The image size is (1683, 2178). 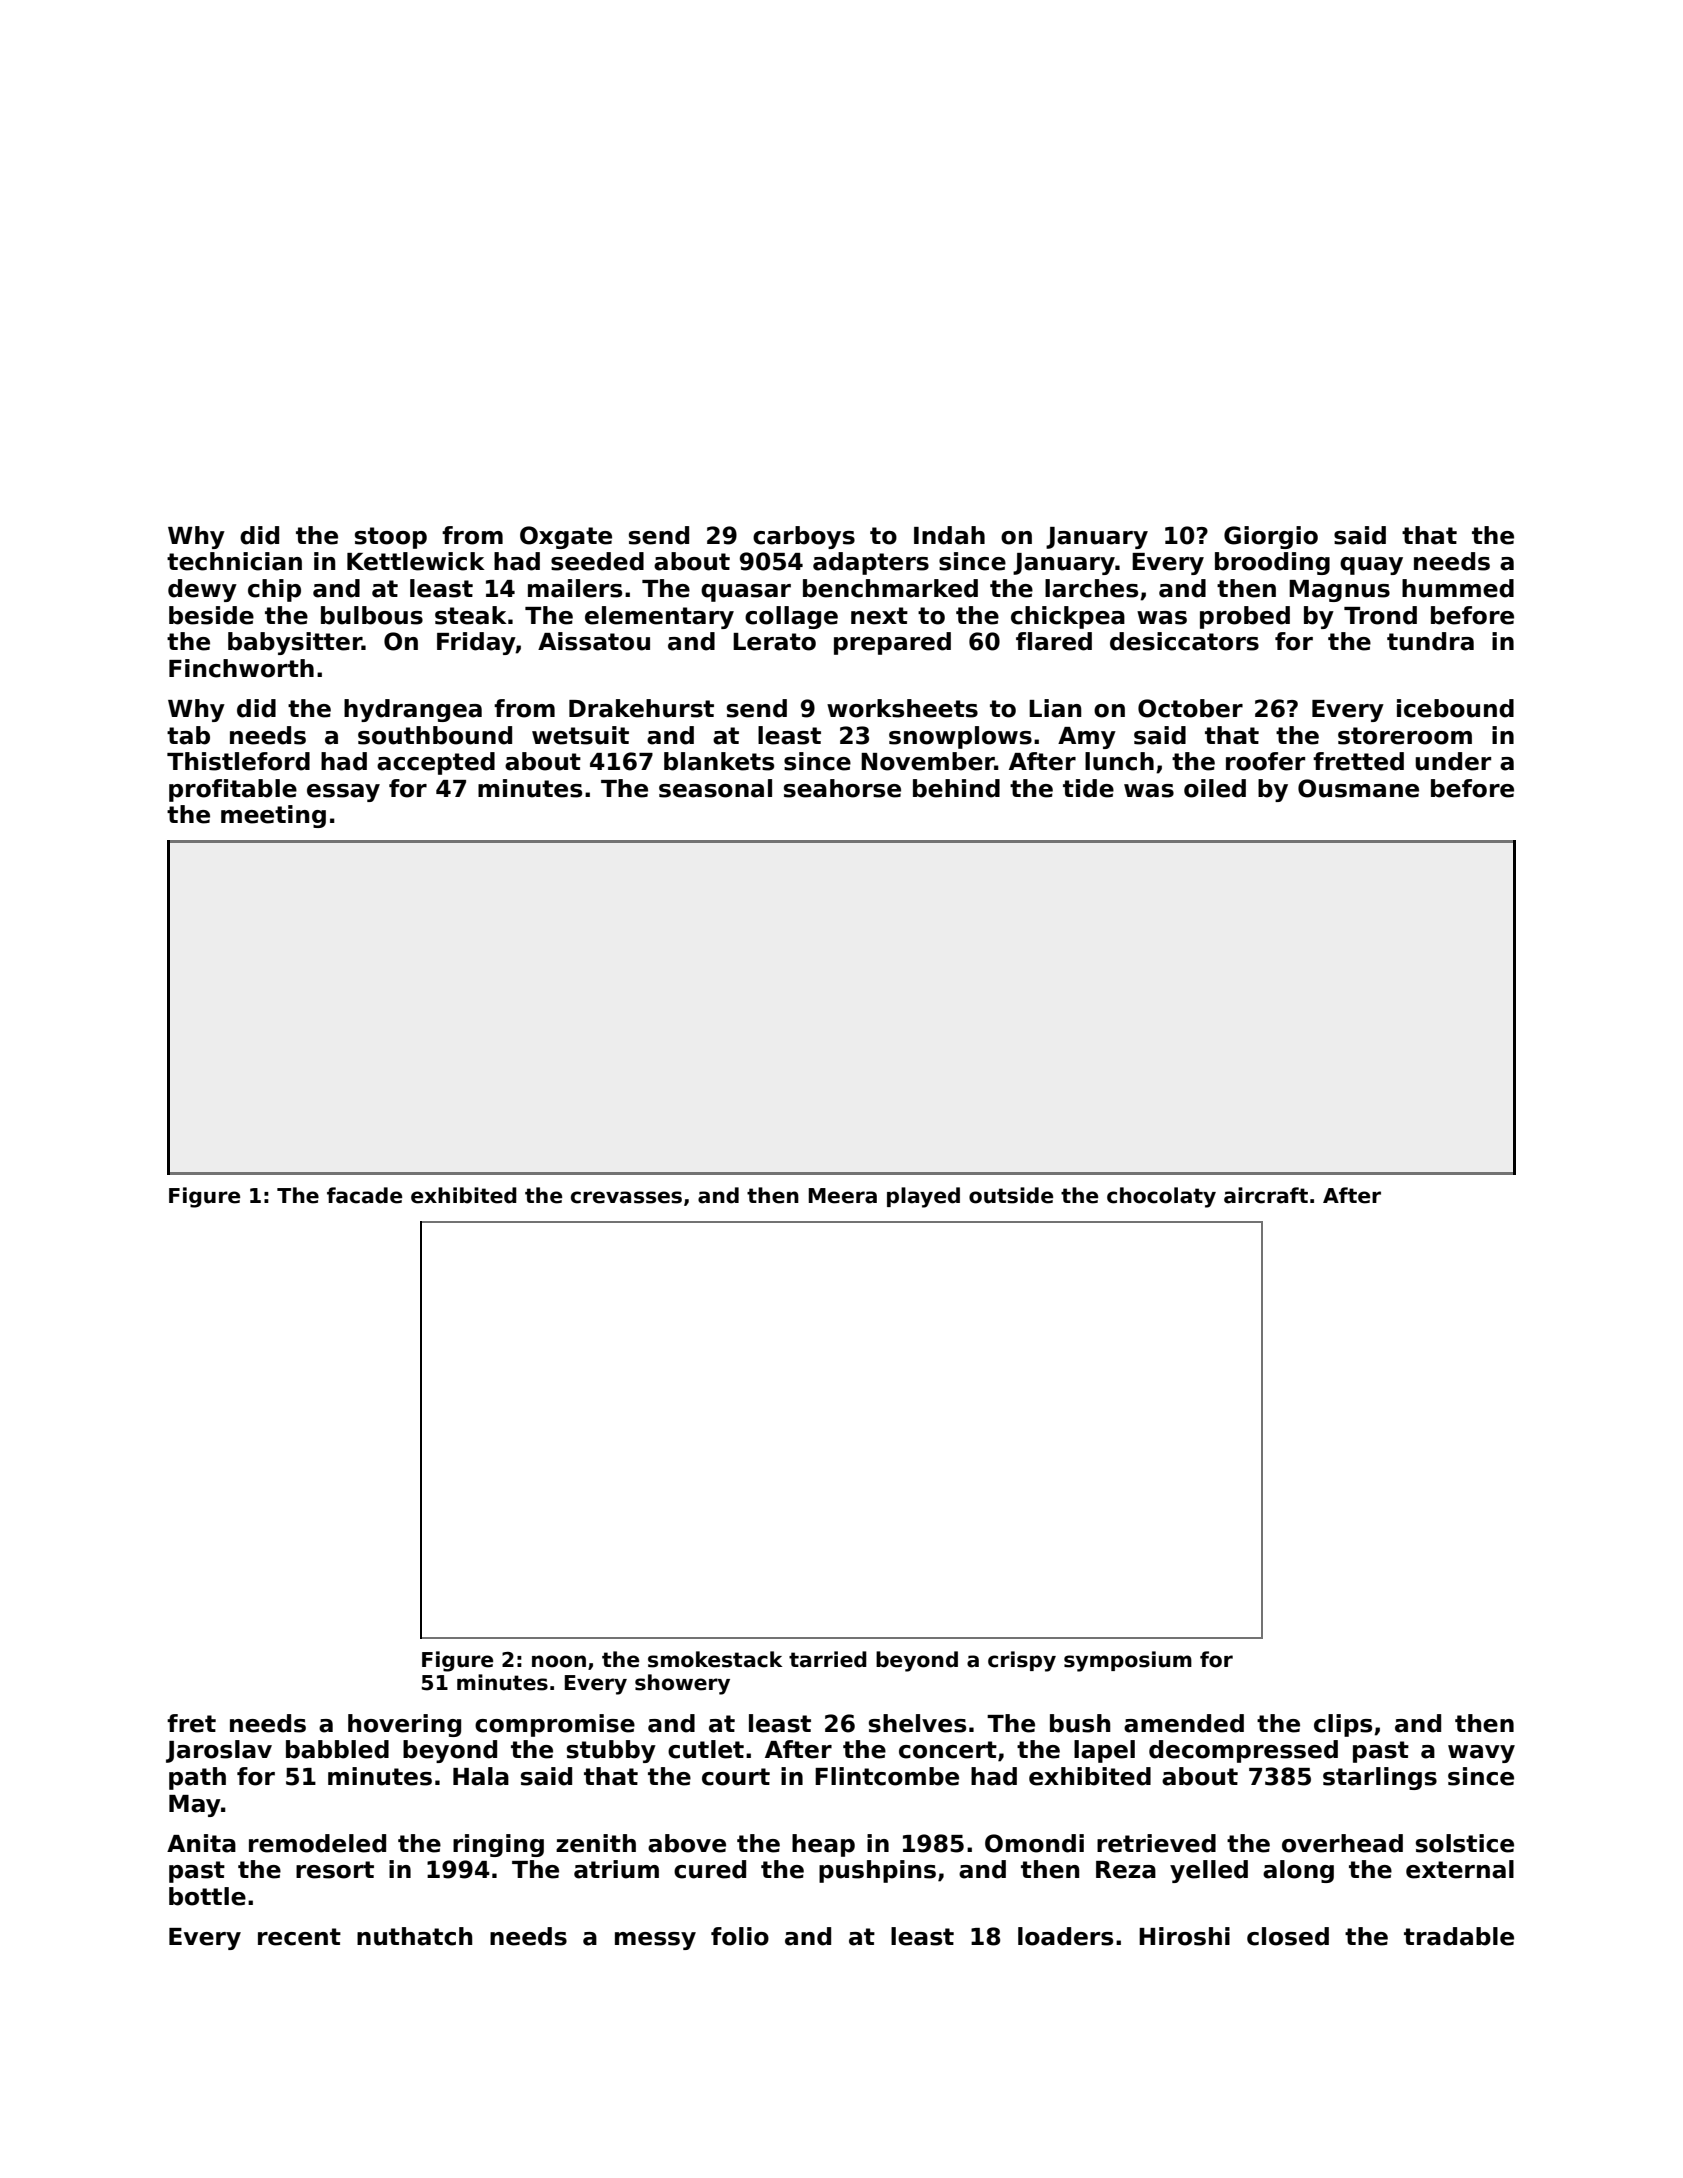 What do you see at coordinates (902, 708) in the screenshot?
I see `worksheets` at bounding box center [902, 708].
